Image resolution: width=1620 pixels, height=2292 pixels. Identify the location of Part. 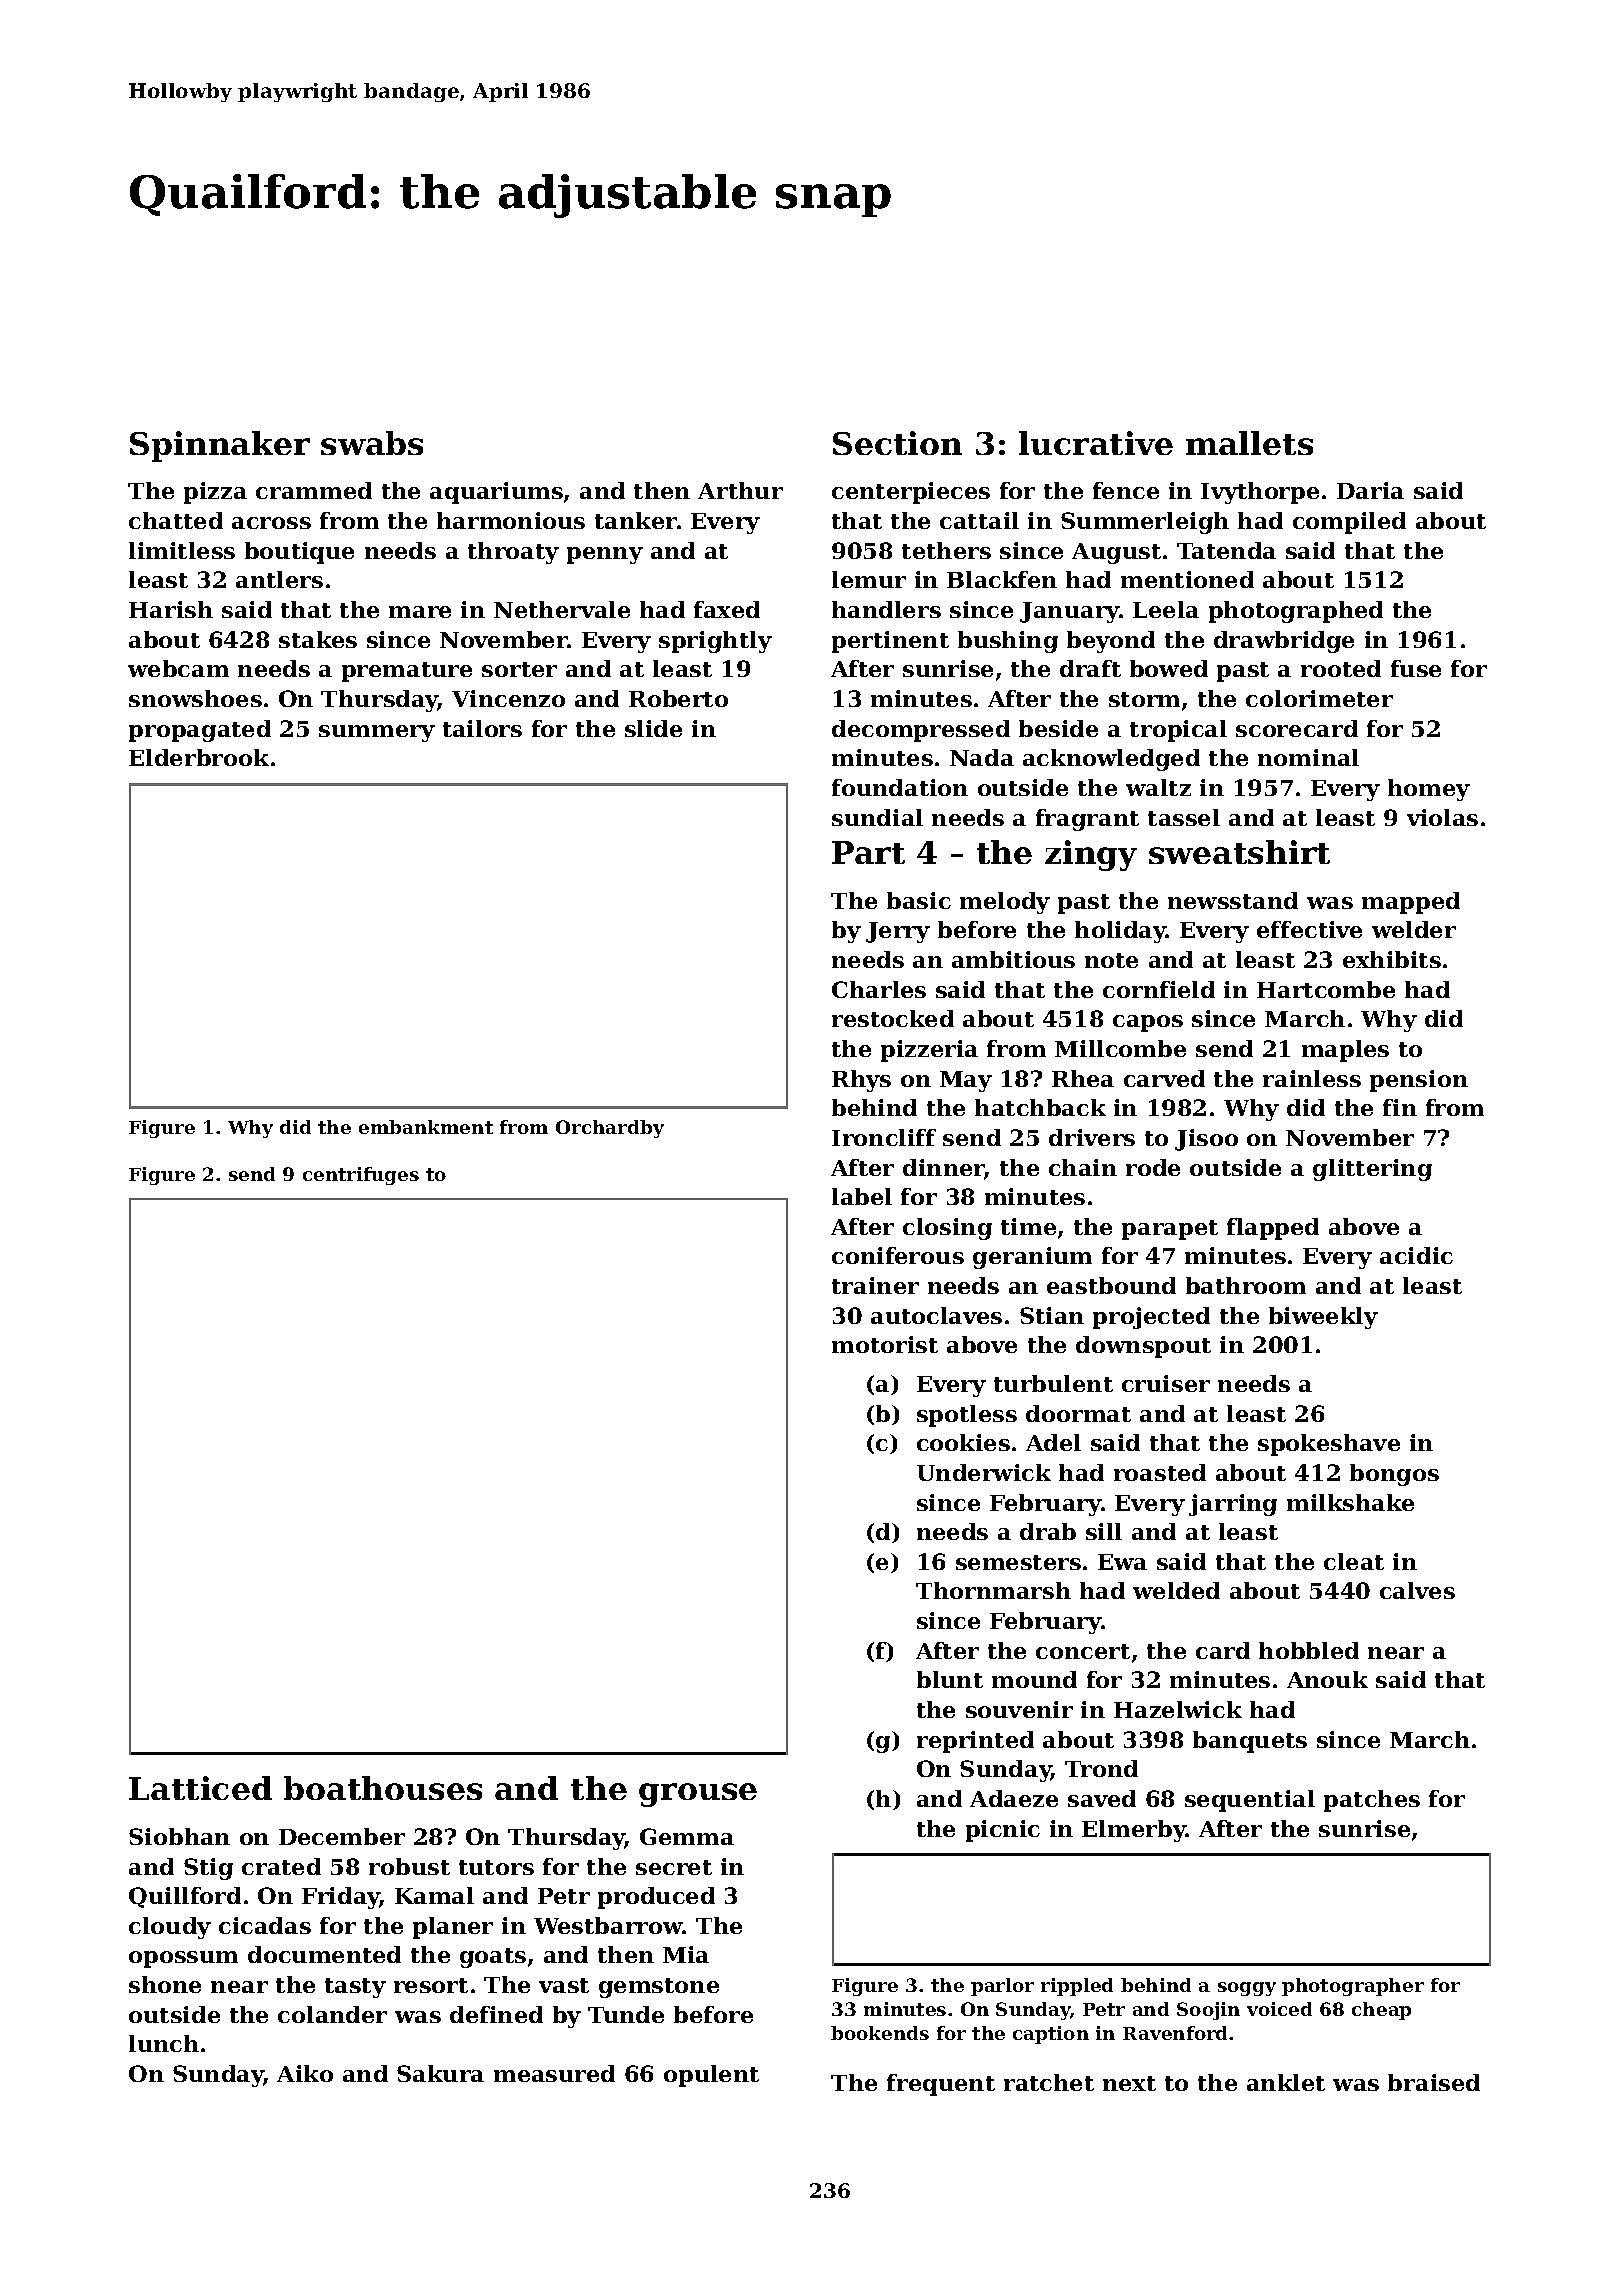
(868, 852).
